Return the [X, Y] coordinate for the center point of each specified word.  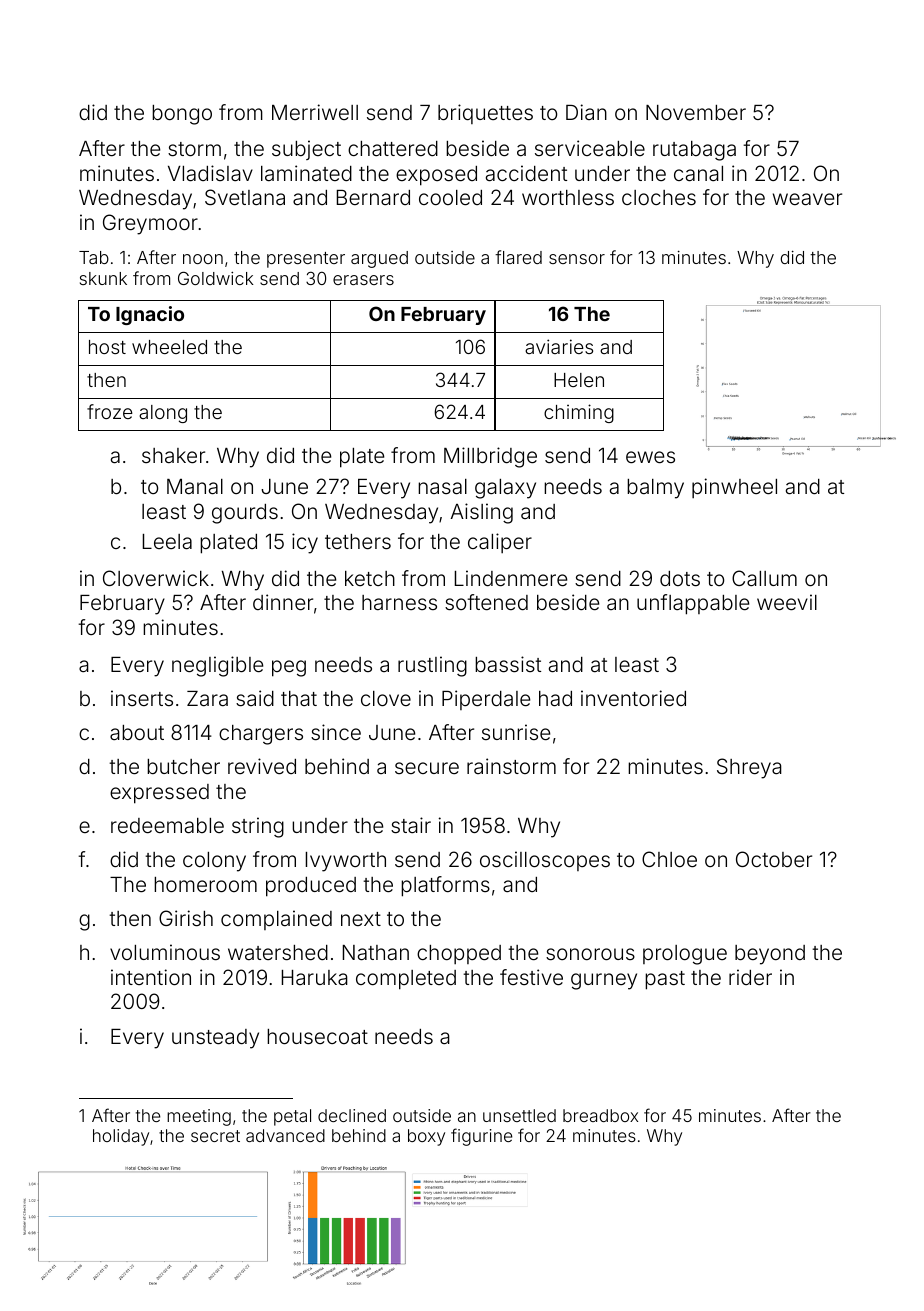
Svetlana [245, 197]
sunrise [516, 732]
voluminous [165, 952]
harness [399, 602]
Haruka [315, 977]
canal [698, 173]
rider [750, 977]
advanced [285, 1135]
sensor [577, 259]
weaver [807, 199]
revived [262, 766]
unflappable [693, 604]
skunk [103, 278]
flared [518, 257]
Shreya [749, 768]
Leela [167, 541]
